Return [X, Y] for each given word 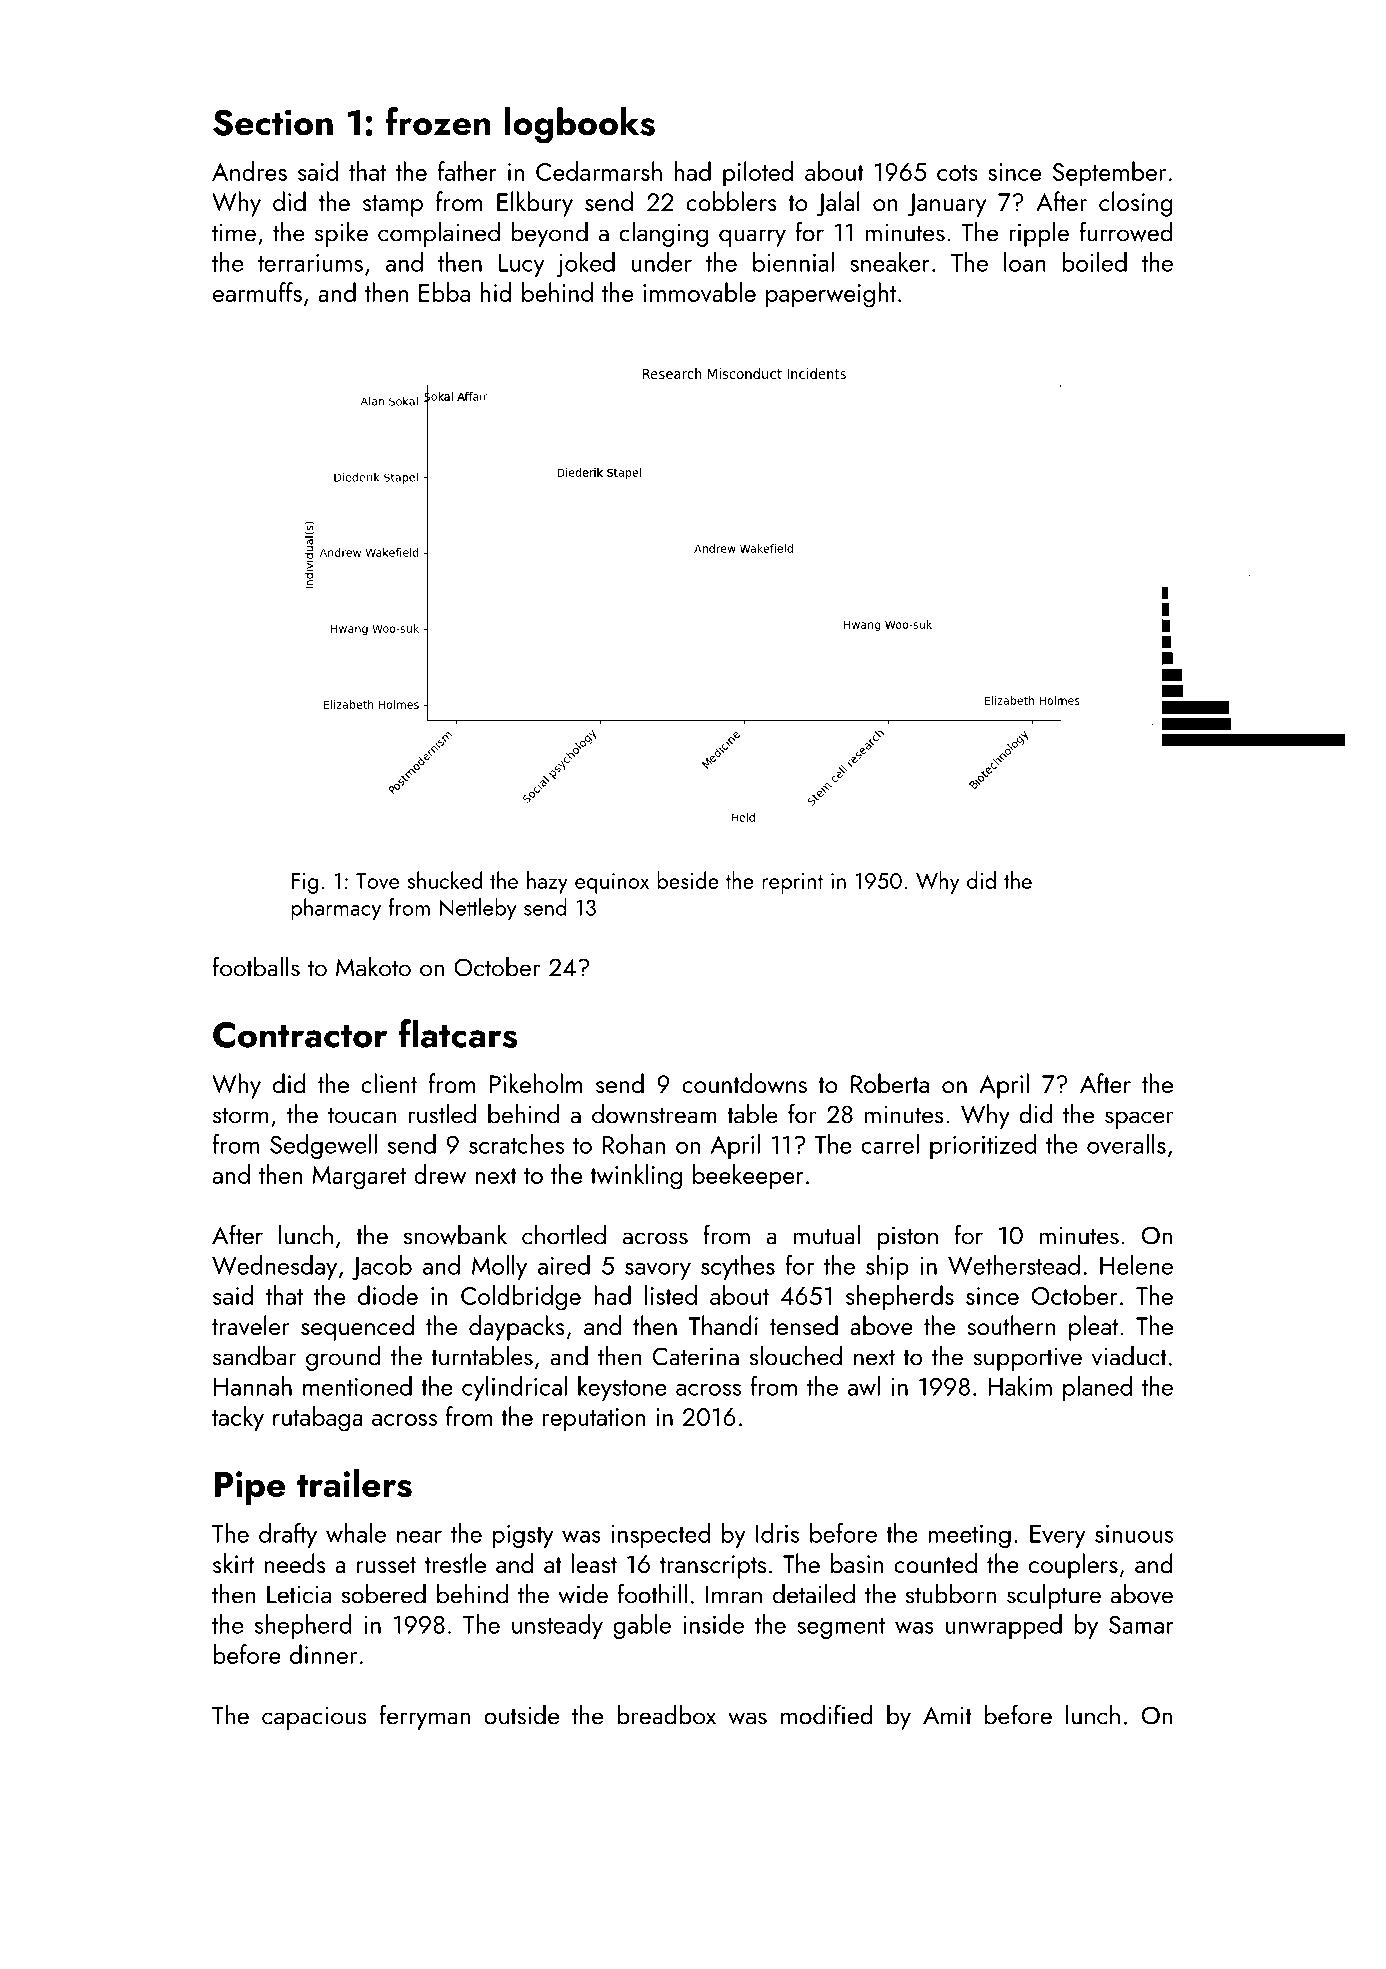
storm [240, 1115]
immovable [699, 292]
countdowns [744, 1083]
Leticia [299, 1594]
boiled [1094, 262]
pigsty [523, 1536]
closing [1136, 204]
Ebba [444, 292]
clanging [663, 234]
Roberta [890, 1083]
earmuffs [257, 292]
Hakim [1020, 1386]
